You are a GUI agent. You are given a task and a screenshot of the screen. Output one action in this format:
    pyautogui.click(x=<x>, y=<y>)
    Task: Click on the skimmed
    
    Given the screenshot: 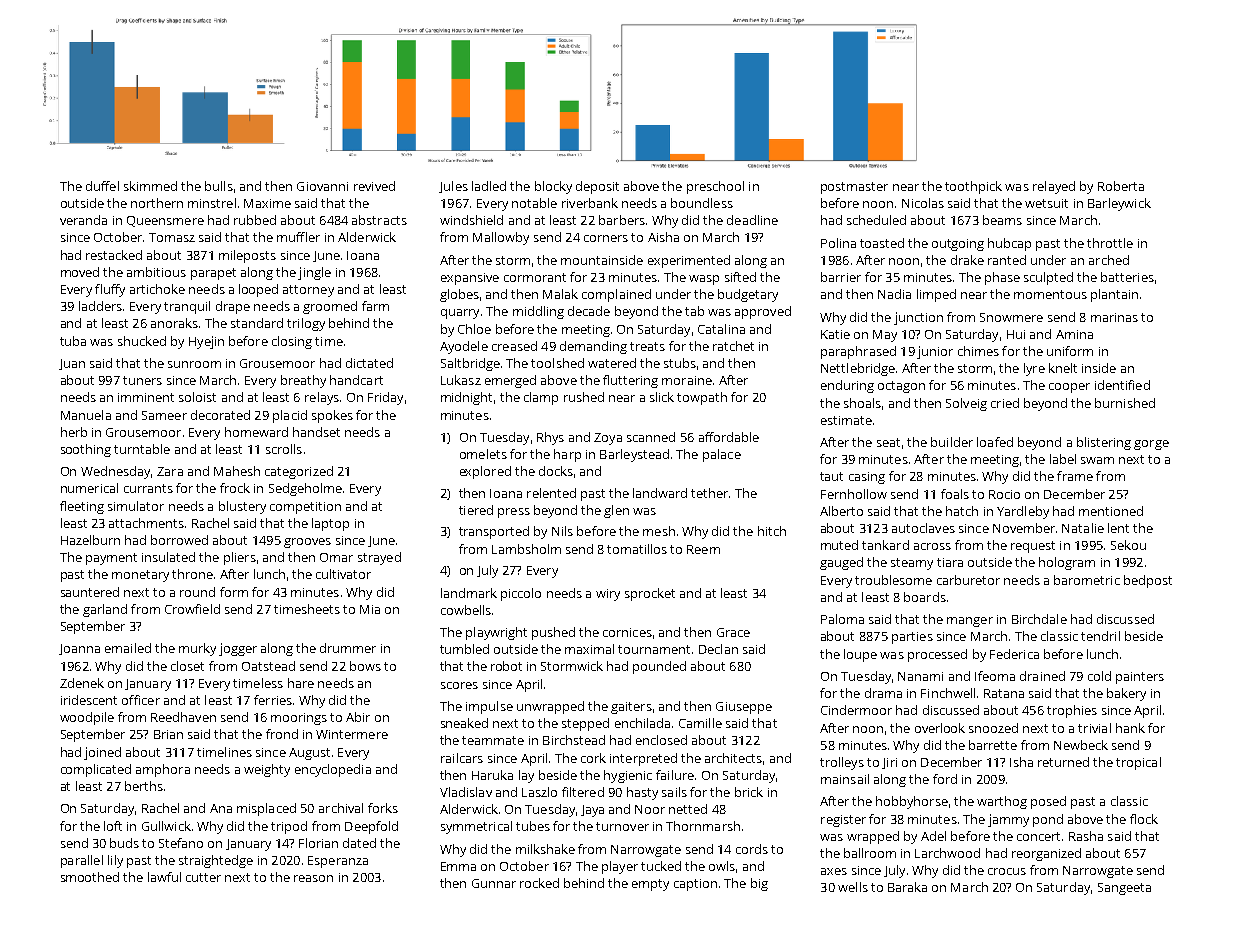 What is the action you would take?
    pyautogui.click(x=150, y=186)
